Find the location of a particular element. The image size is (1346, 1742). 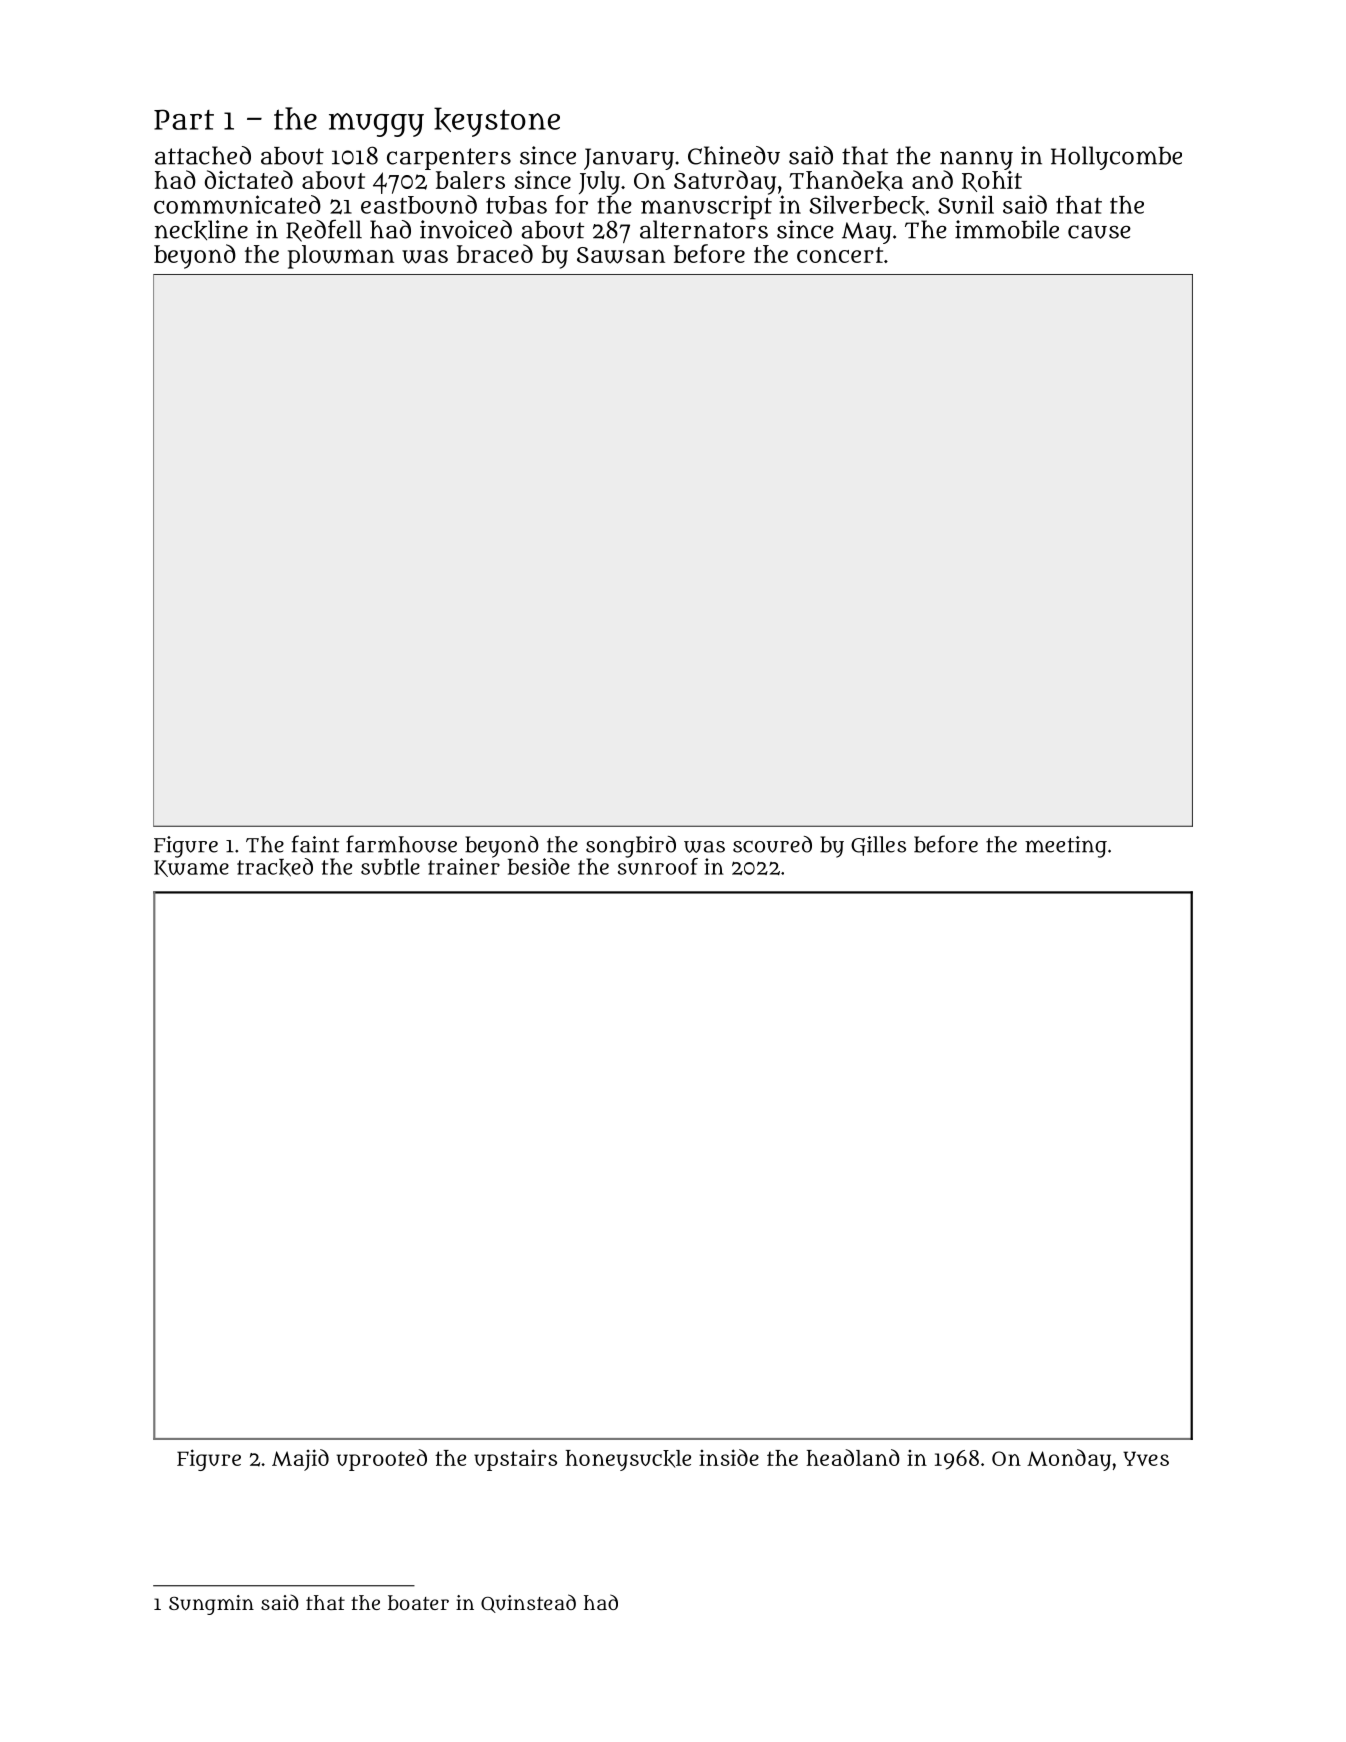

Sungmin is located at coordinates (211, 1605).
